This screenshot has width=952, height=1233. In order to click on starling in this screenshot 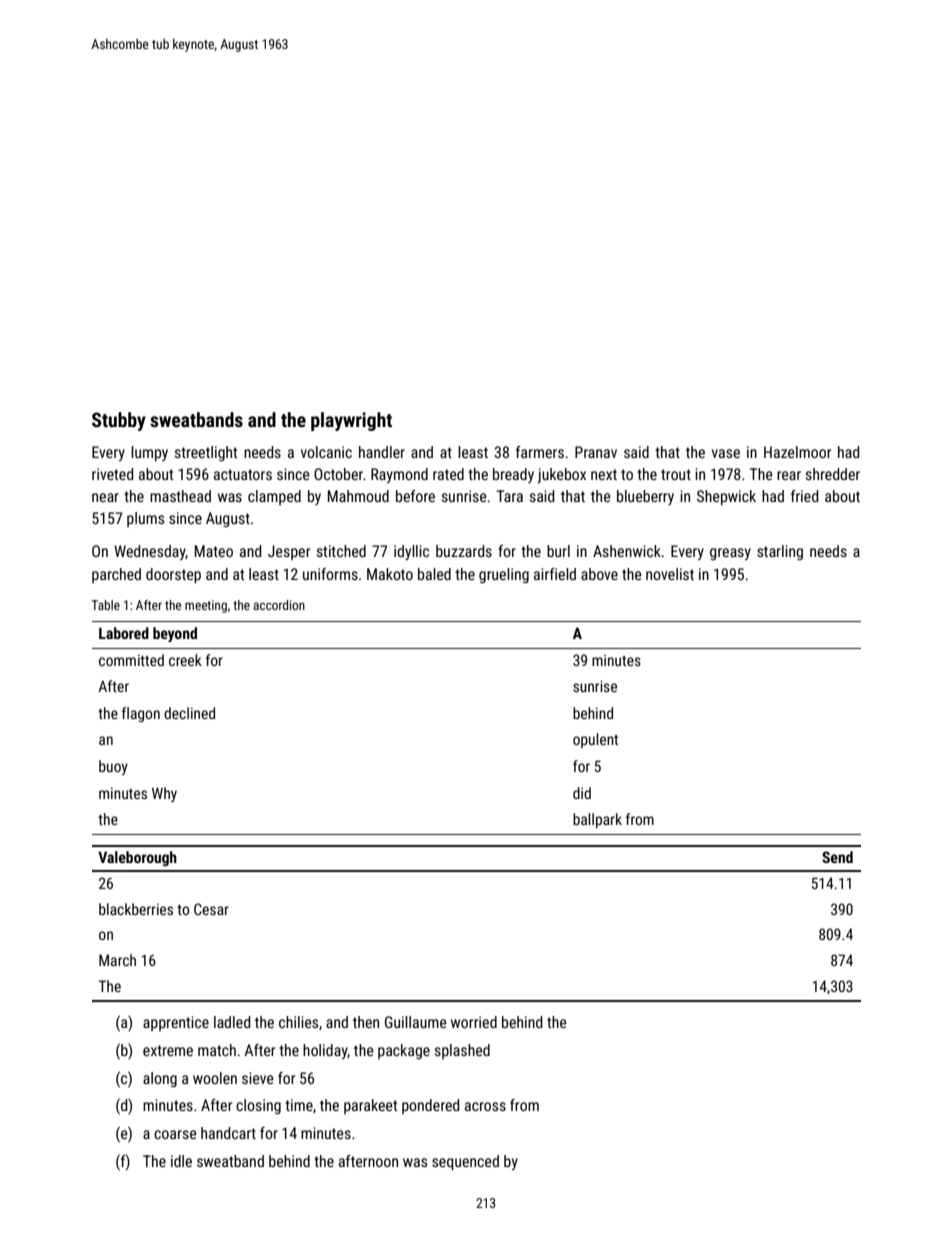, I will do `click(780, 552)`.
